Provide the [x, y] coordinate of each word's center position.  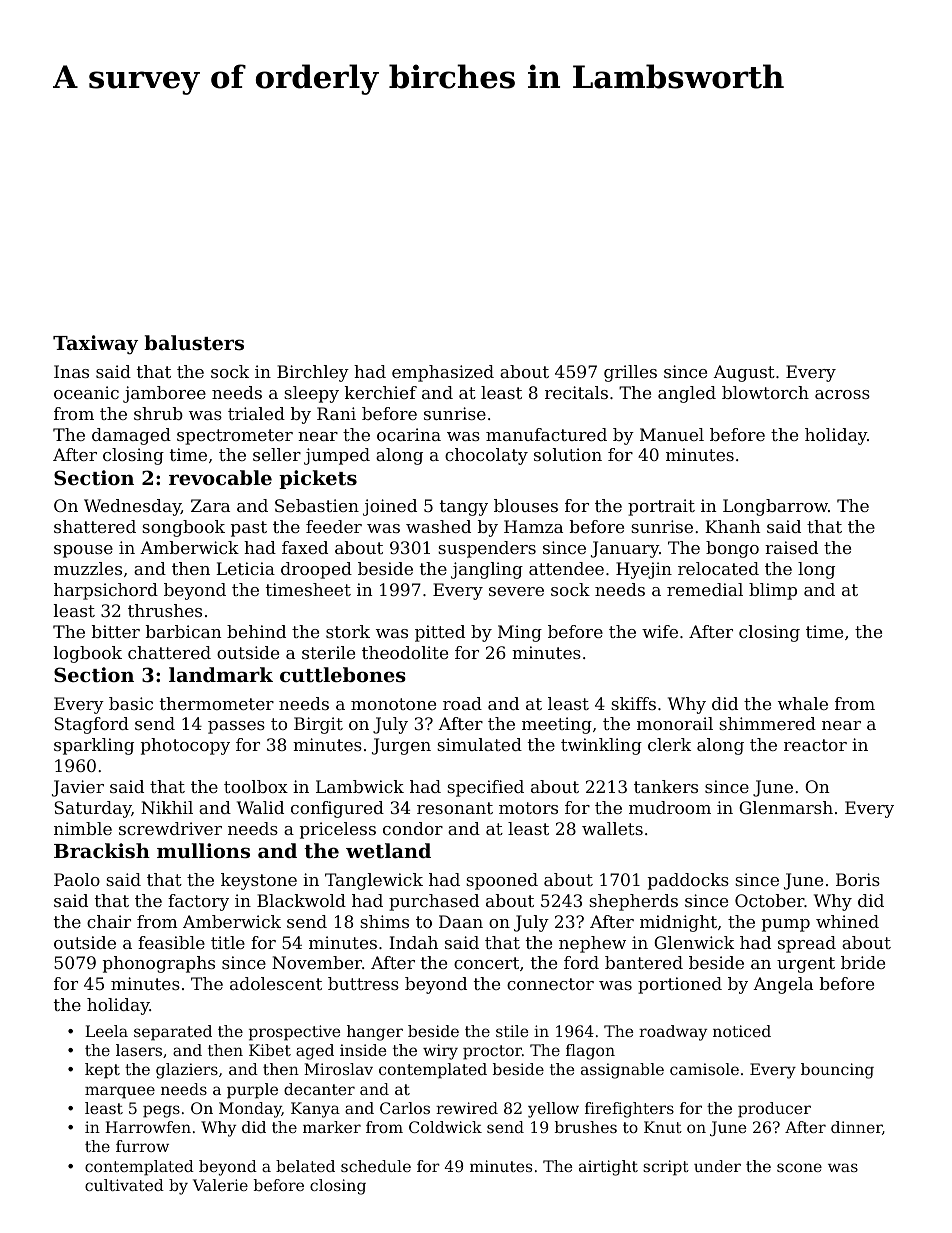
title [228, 942]
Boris [858, 879]
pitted [440, 633]
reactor [815, 745]
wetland [388, 851]
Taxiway [95, 345]
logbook [88, 654]
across [842, 394]
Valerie [220, 1185]
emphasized [443, 373]
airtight [608, 1168]
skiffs [633, 703]
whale [803, 703]
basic [131, 703]
